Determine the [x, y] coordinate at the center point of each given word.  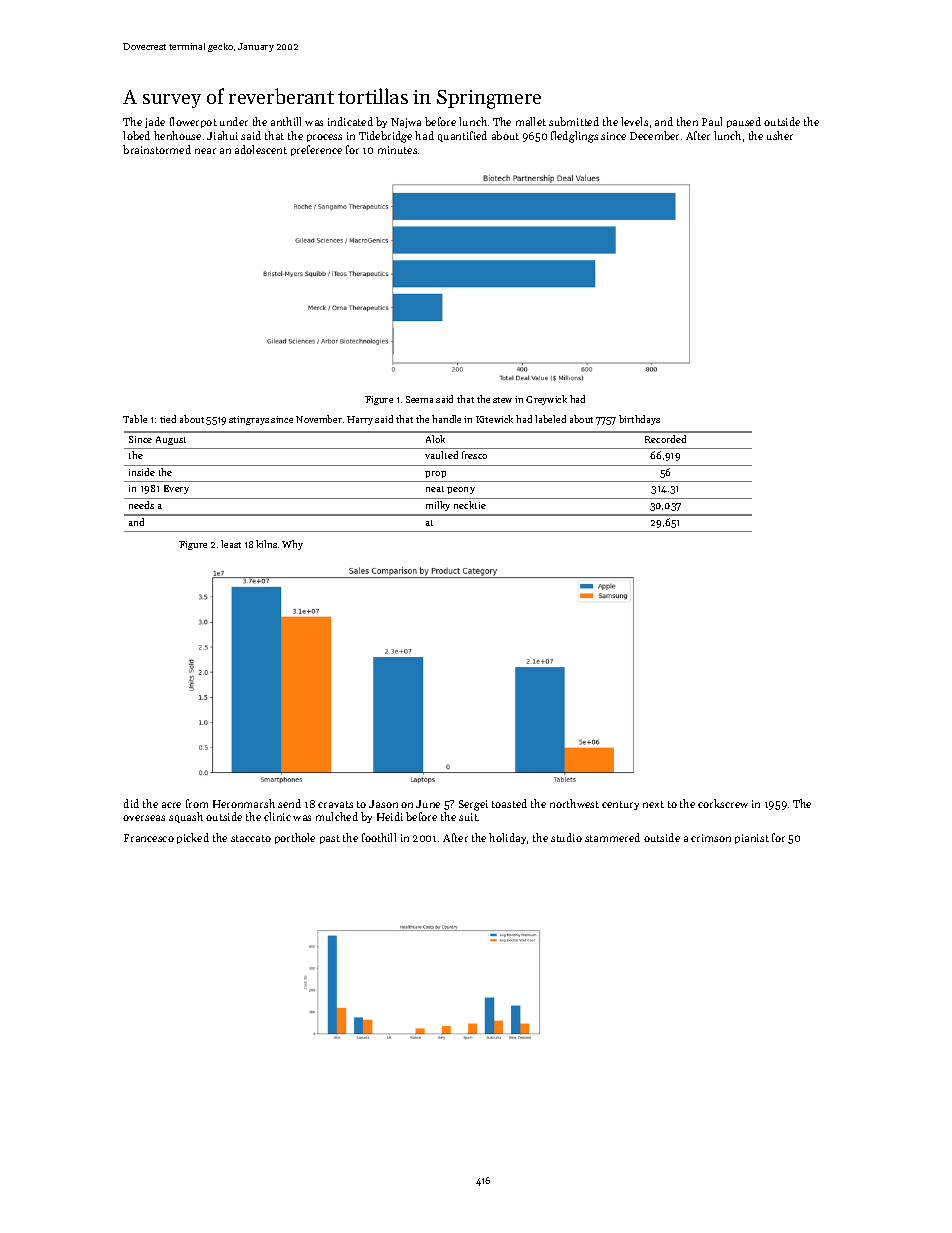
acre [171, 805]
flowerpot [193, 122]
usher [780, 135]
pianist [752, 839]
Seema [419, 399]
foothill [379, 837]
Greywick [546, 400]
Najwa [406, 123]
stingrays [249, 420]
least [231, 544]
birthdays [639, 420]
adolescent [261, 149]
